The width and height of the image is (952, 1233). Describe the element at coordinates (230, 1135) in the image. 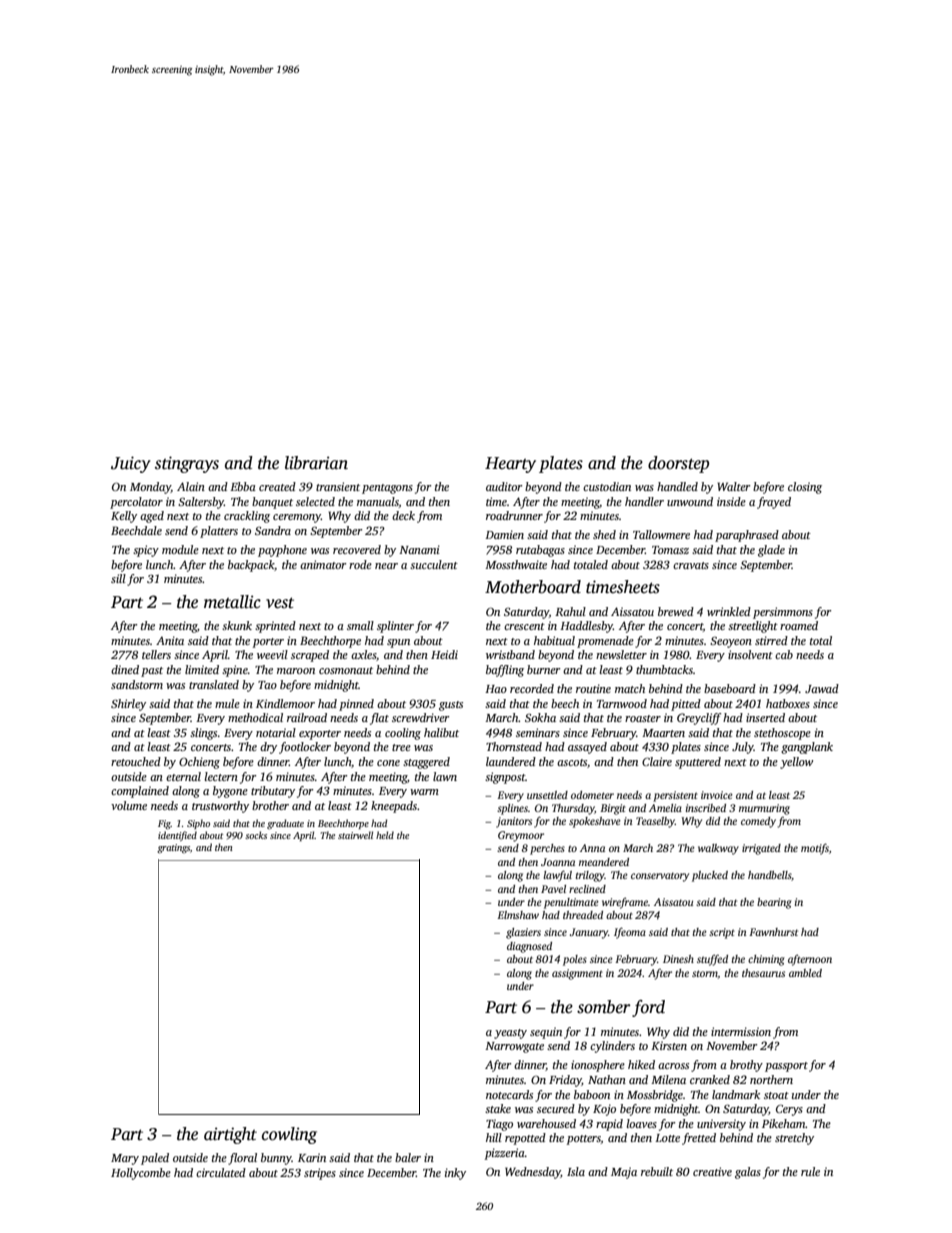

I see `airtight` at that location.
